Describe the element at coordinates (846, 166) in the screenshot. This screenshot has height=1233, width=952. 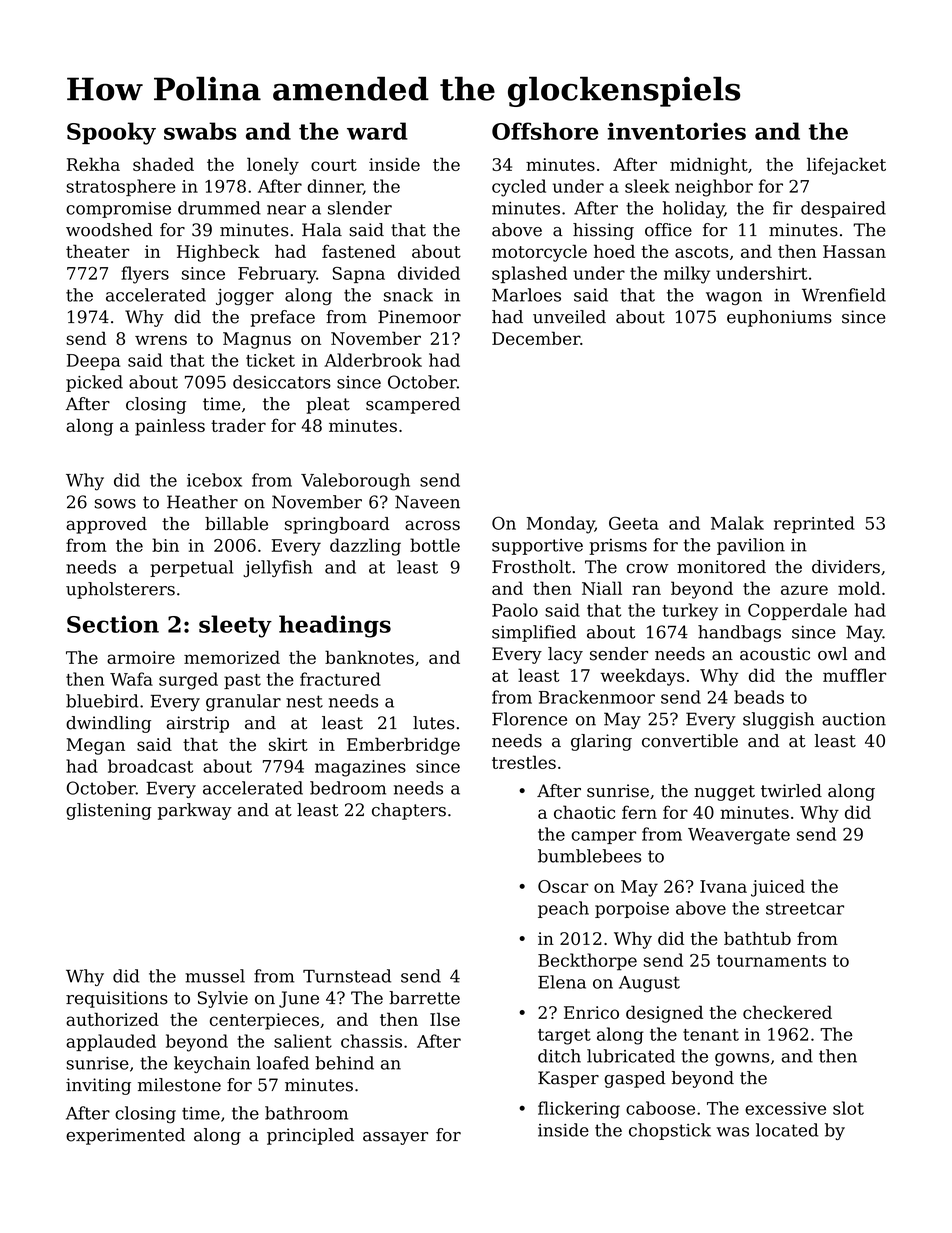
I see `lifejacket` at that location.
